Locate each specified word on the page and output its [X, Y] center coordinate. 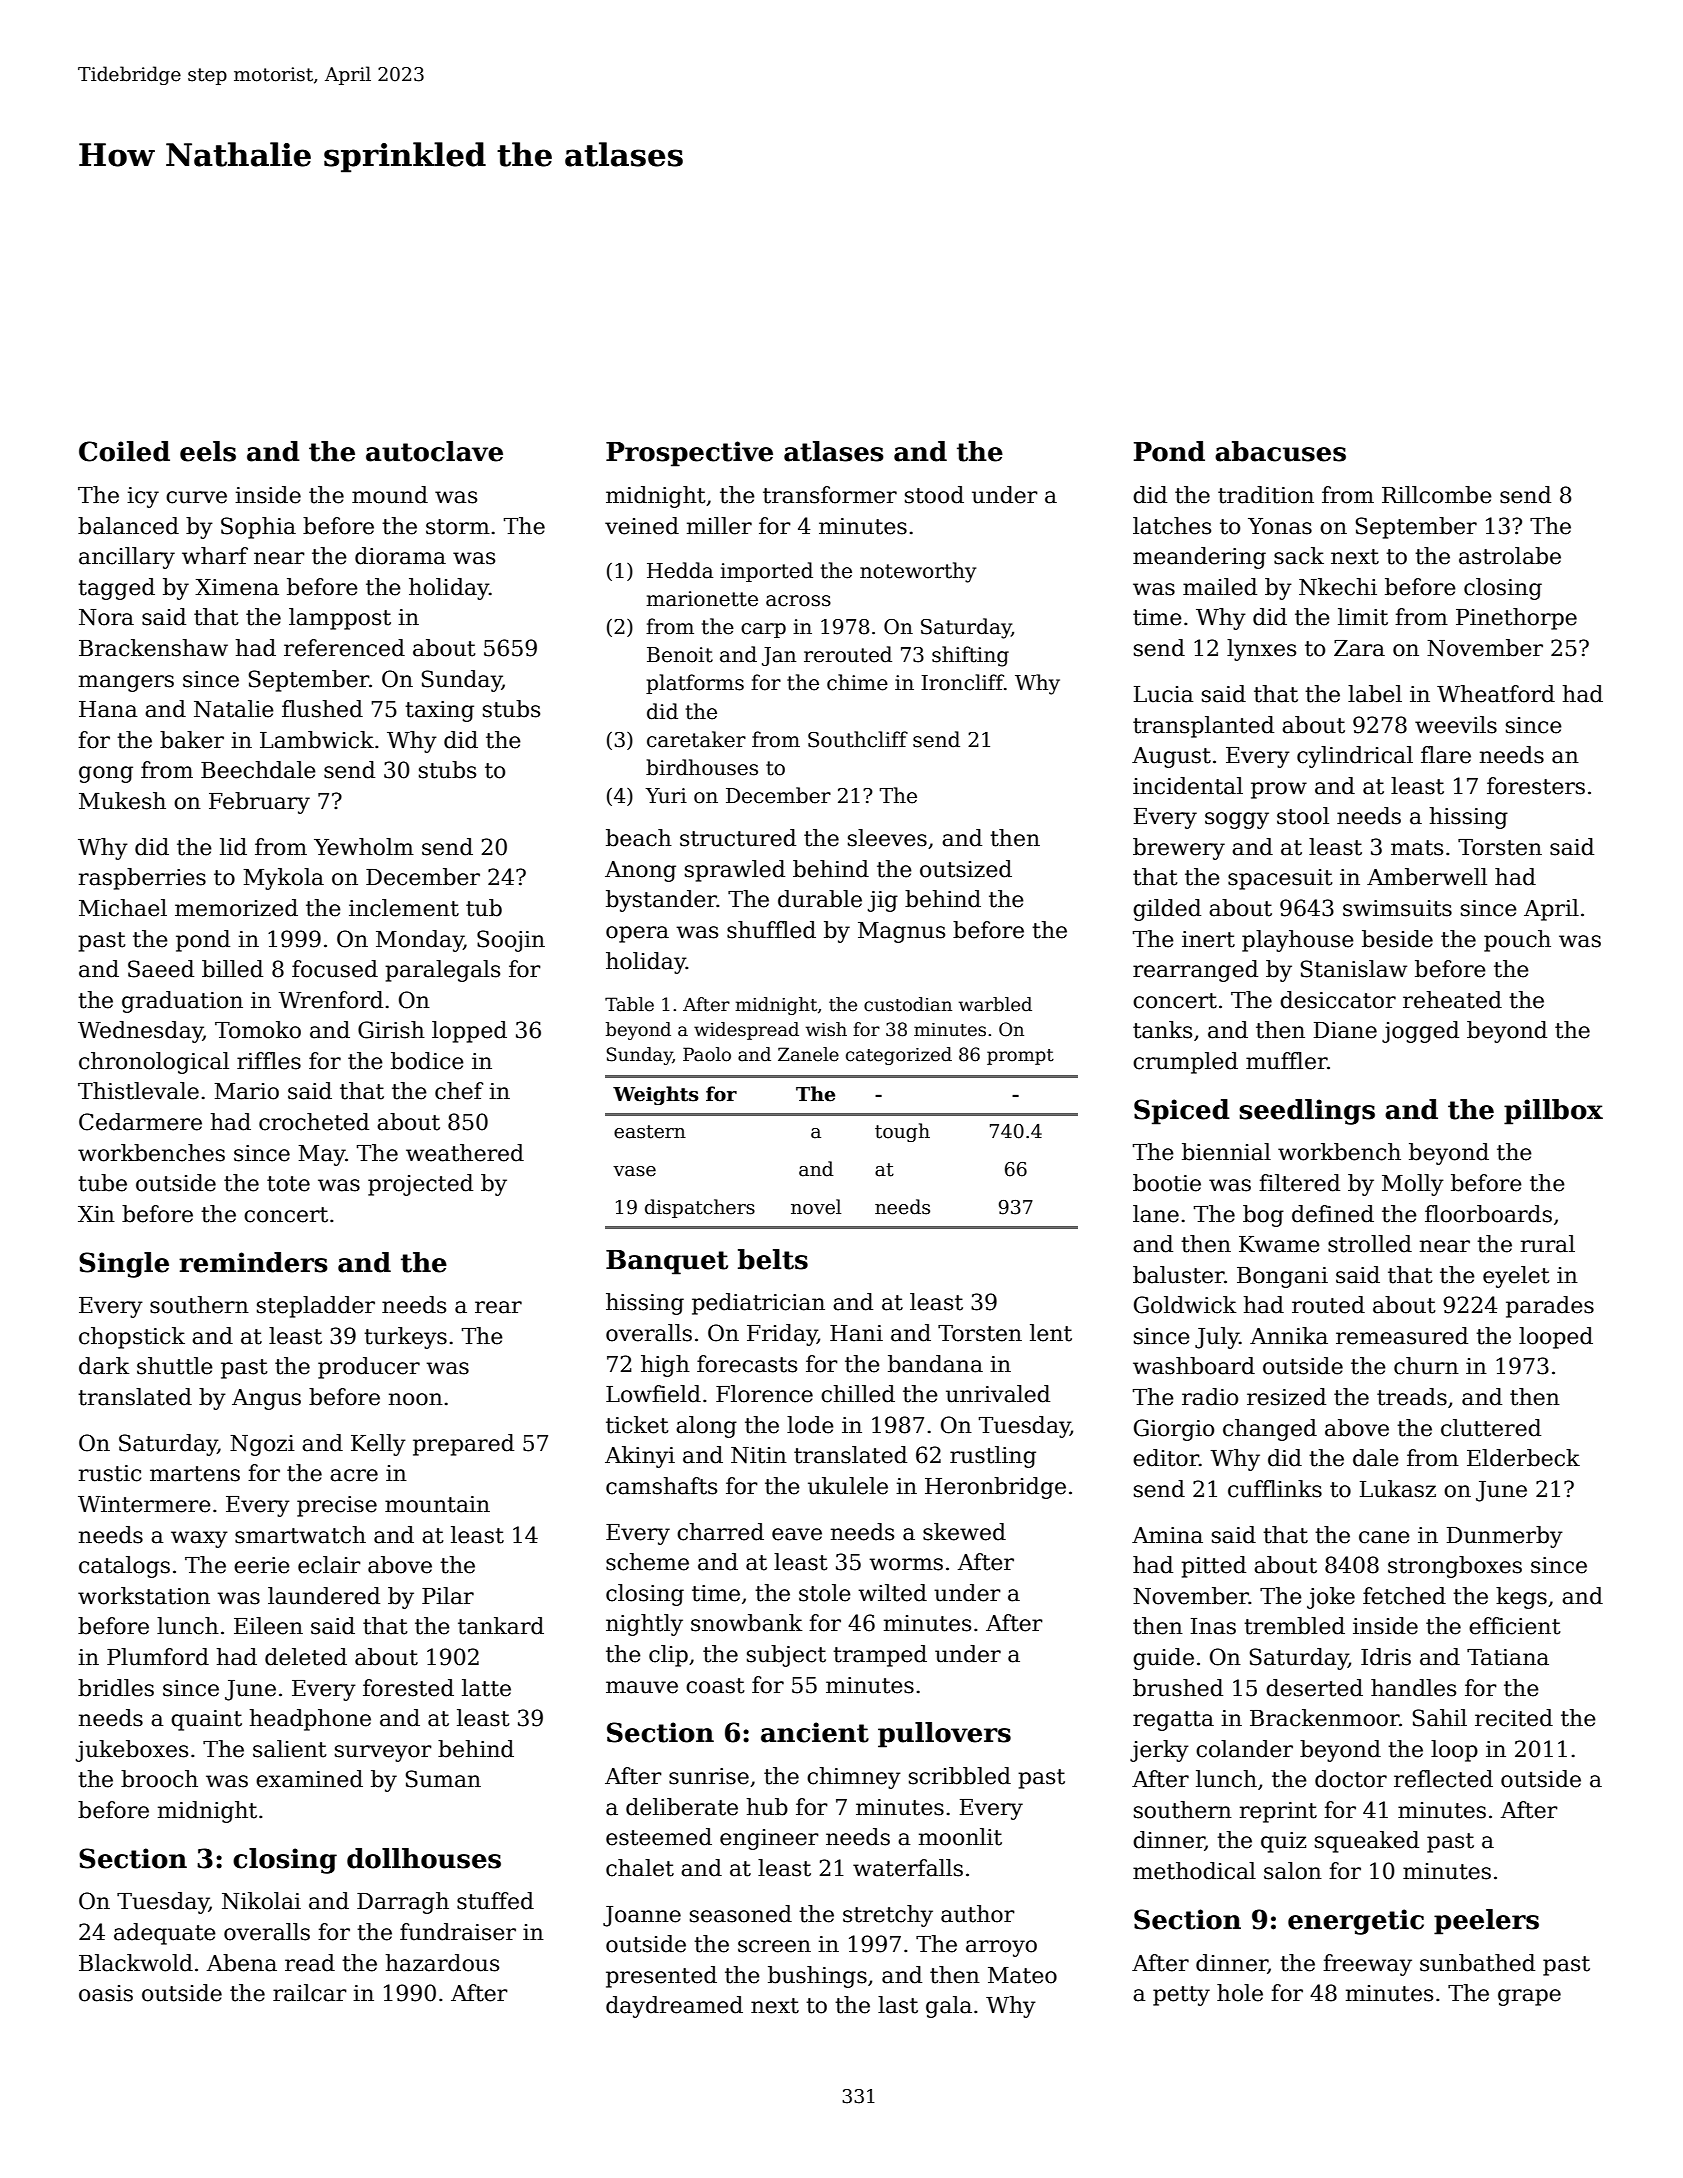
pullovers [944, 1735]
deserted [1314, 1688]
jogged [1420, 1032]
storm [458, 527]
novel [816, 1207]
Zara [1359, 648]
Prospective [689, 454]
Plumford [158, 1657]
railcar [310, 1993]
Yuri [666, 796]
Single [124, 1265]
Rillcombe [1437, 495]
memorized [236, 908]
